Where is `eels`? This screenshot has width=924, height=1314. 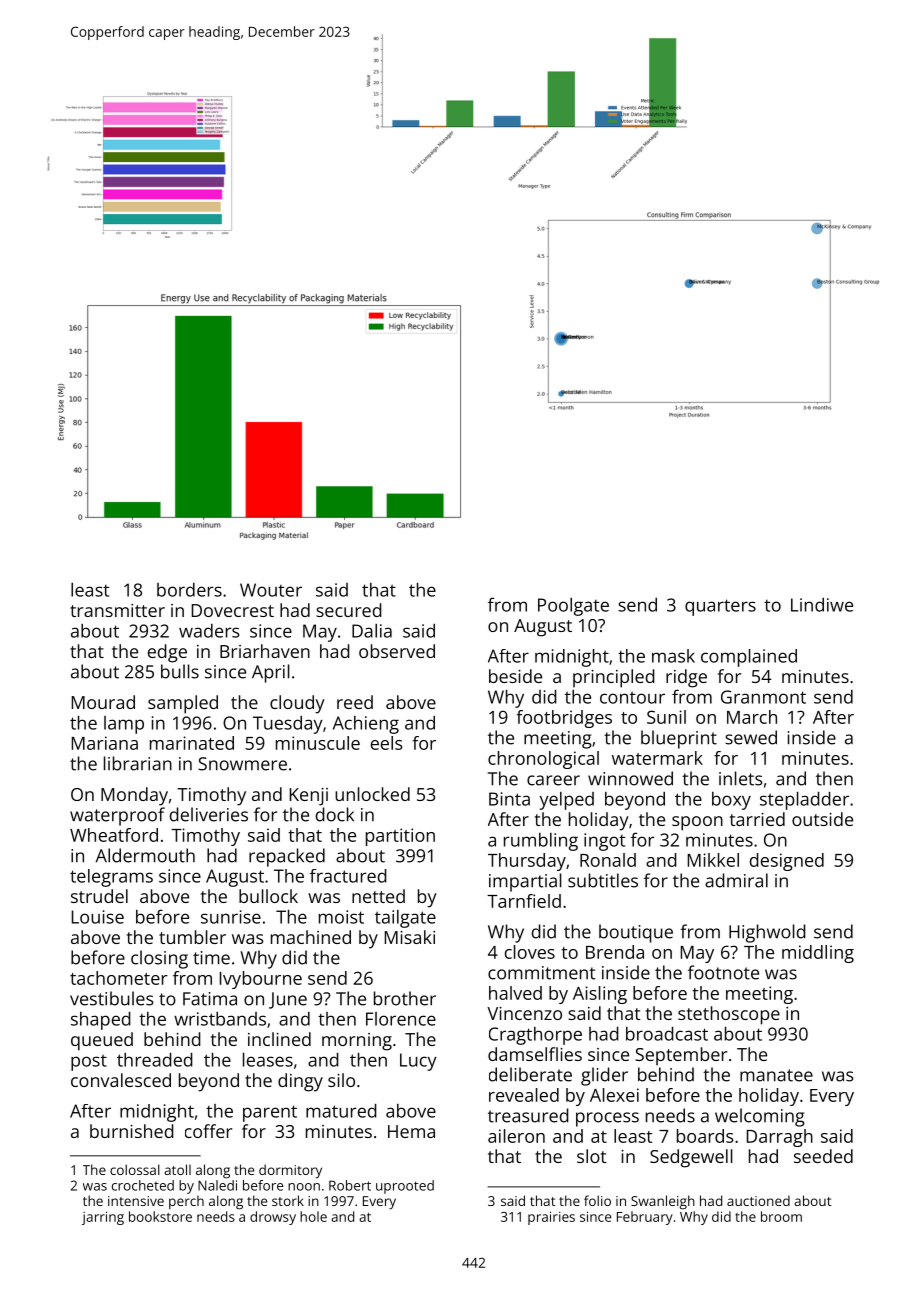 eels is located at coordinates (386, 743).
